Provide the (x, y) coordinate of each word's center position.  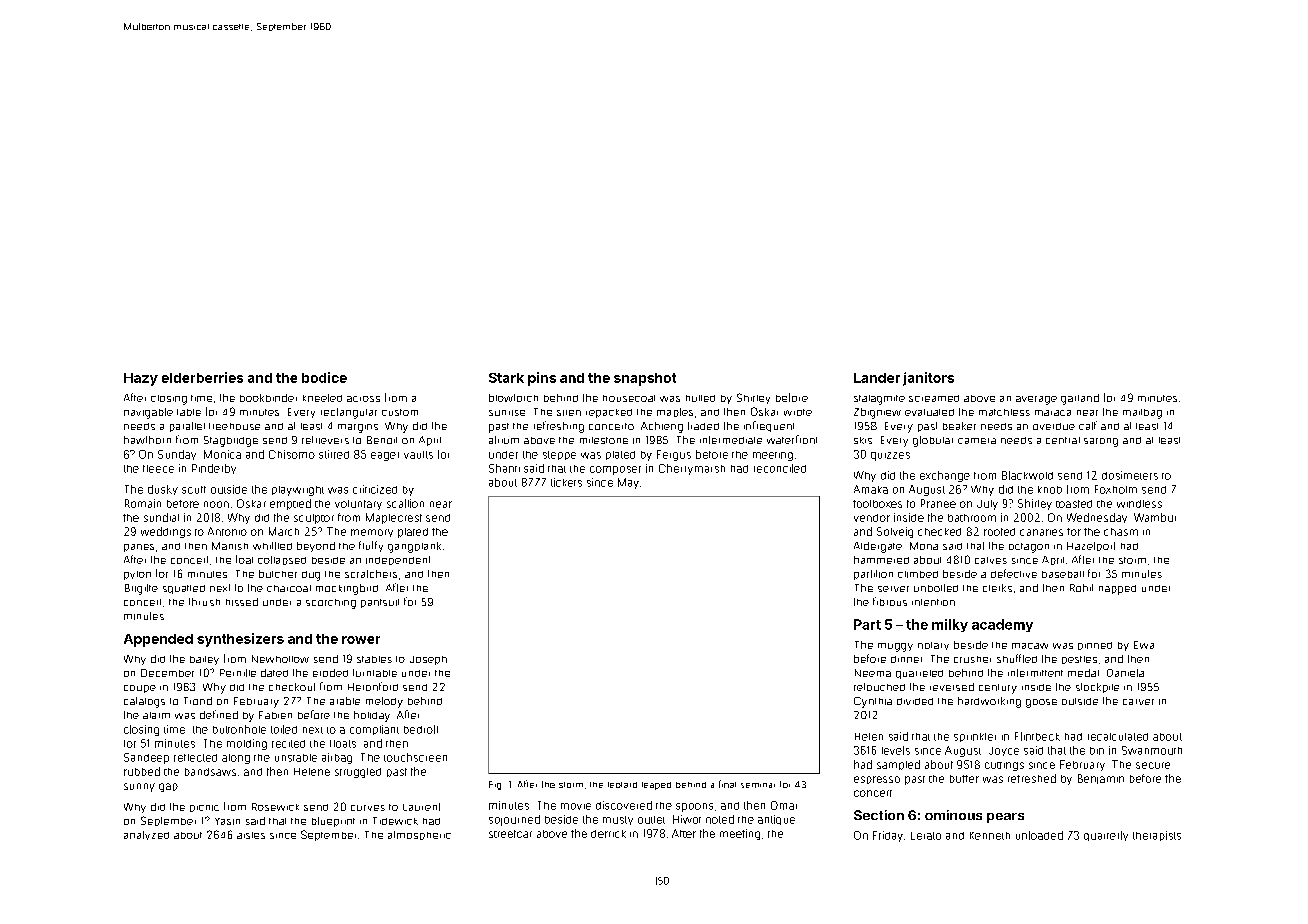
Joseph (428, 660)
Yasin (227, 821)
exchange (945, 476)
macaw (1030, 646)
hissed (242, 602)
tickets (566, 482)
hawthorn (147, 440)
